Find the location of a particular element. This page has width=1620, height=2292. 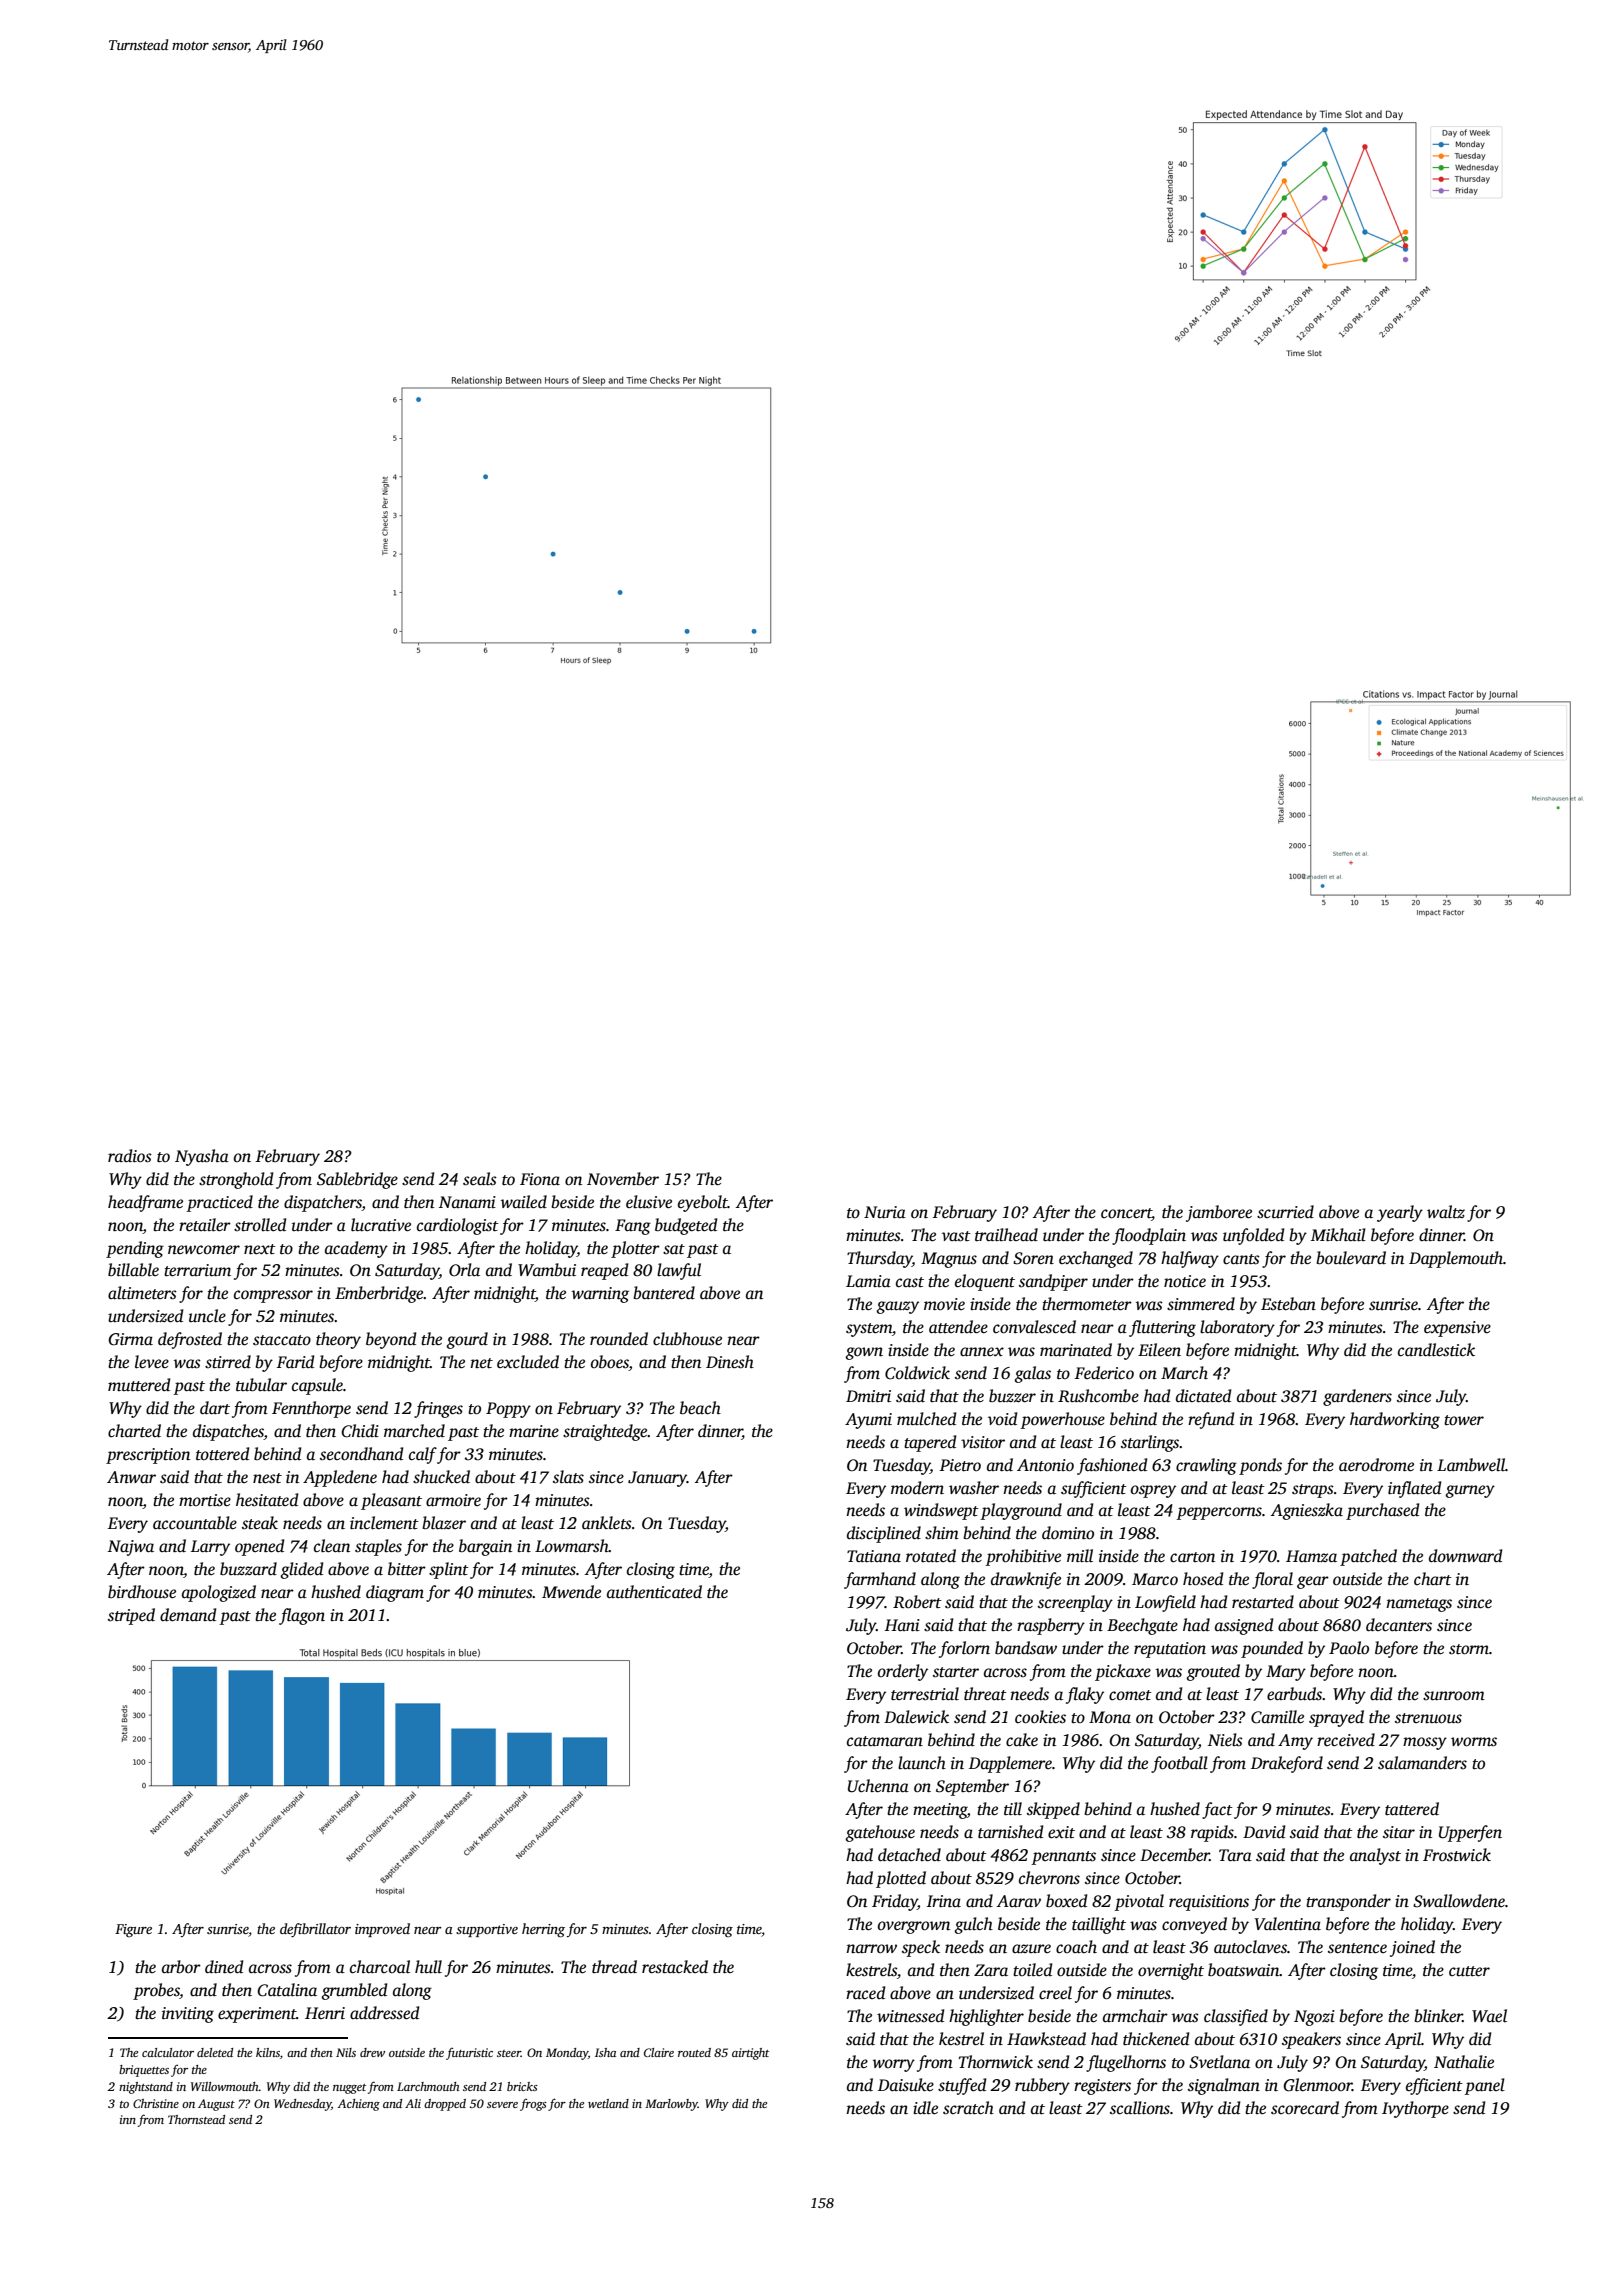

severe is located at coordinates (502, 2105).
